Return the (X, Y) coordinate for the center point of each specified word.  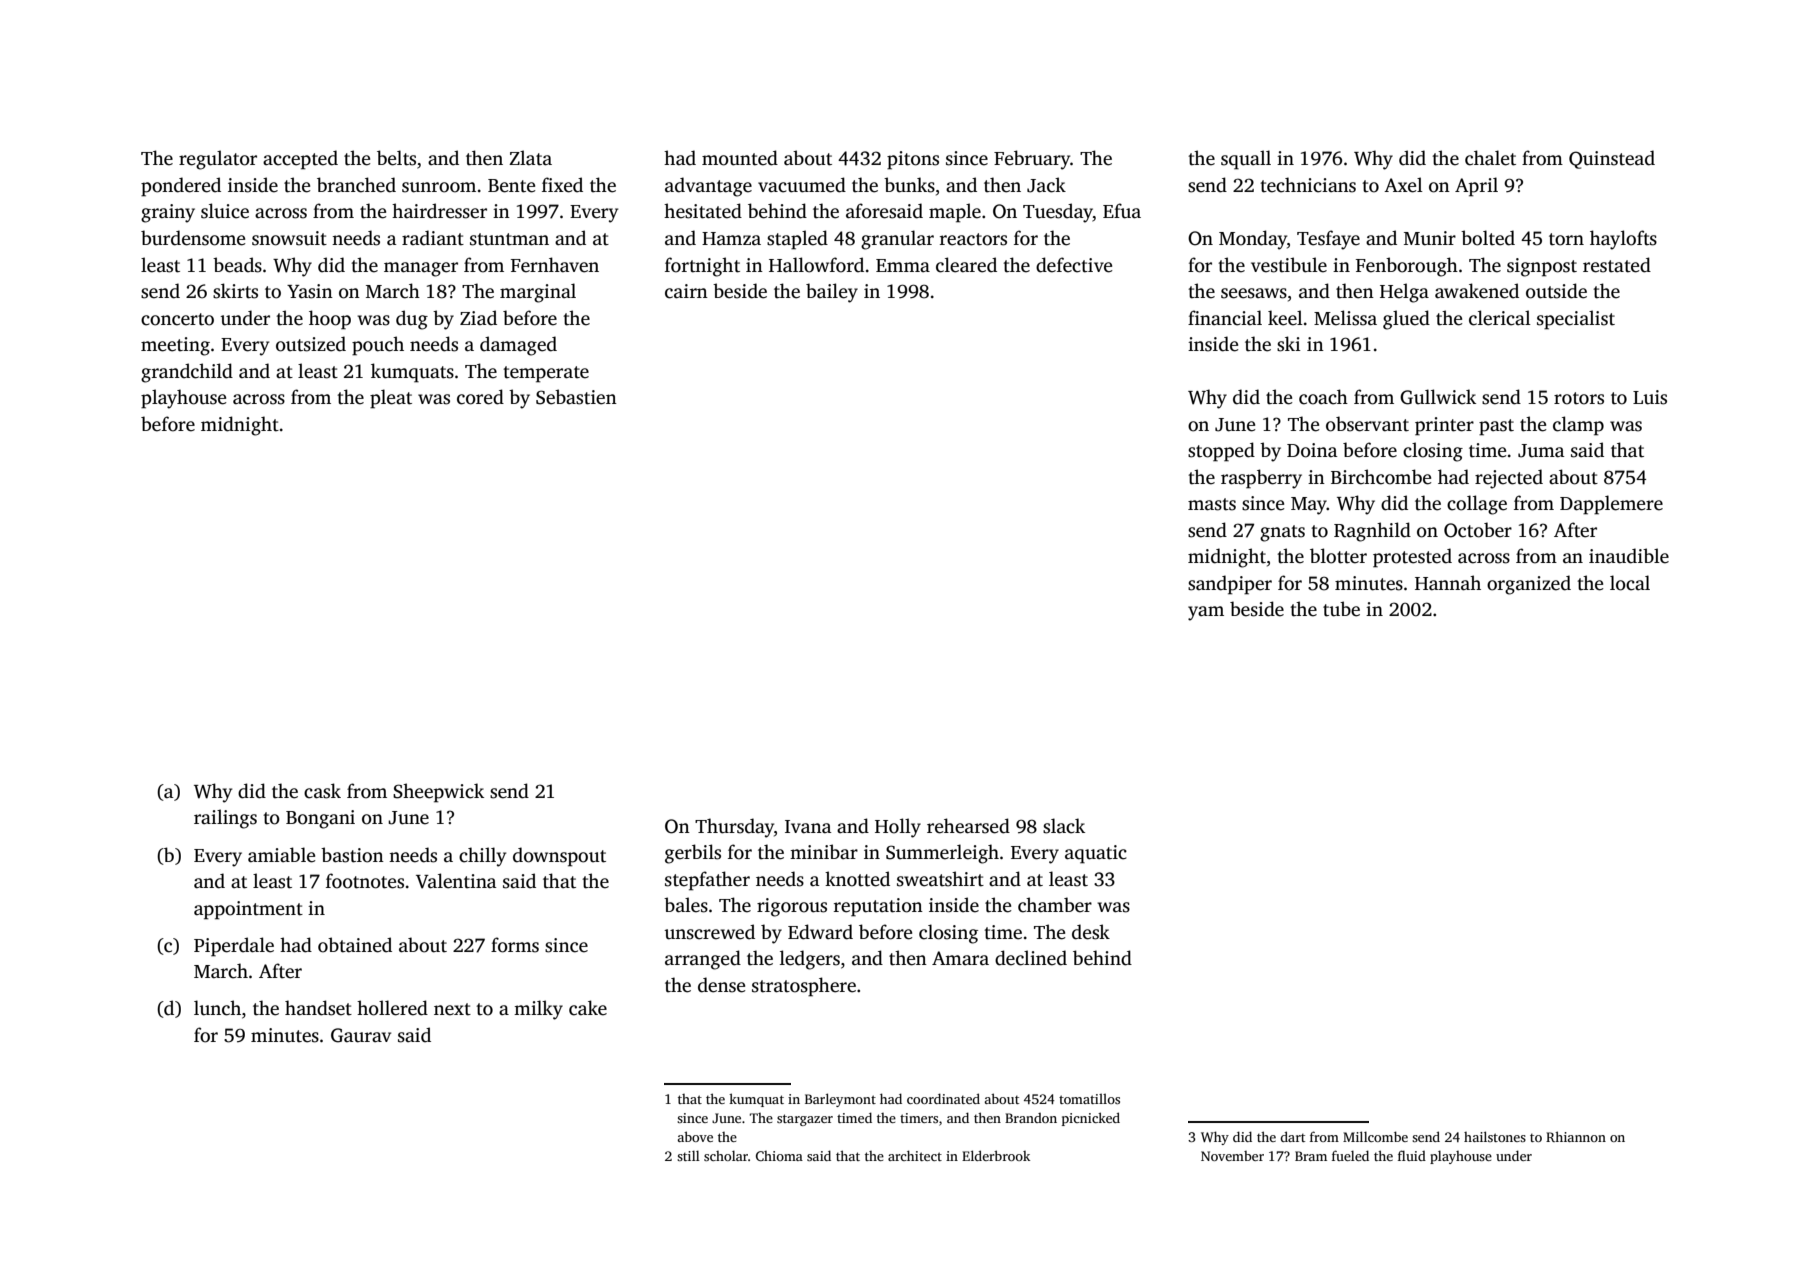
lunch (217, 1008)
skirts (235, 291)
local (1630, 583)
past (1496, 427)
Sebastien (576, 397)
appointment (248, 910)
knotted (857, 879)
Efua (1122, 211)
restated (1617, 265)
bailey (832, 293)
